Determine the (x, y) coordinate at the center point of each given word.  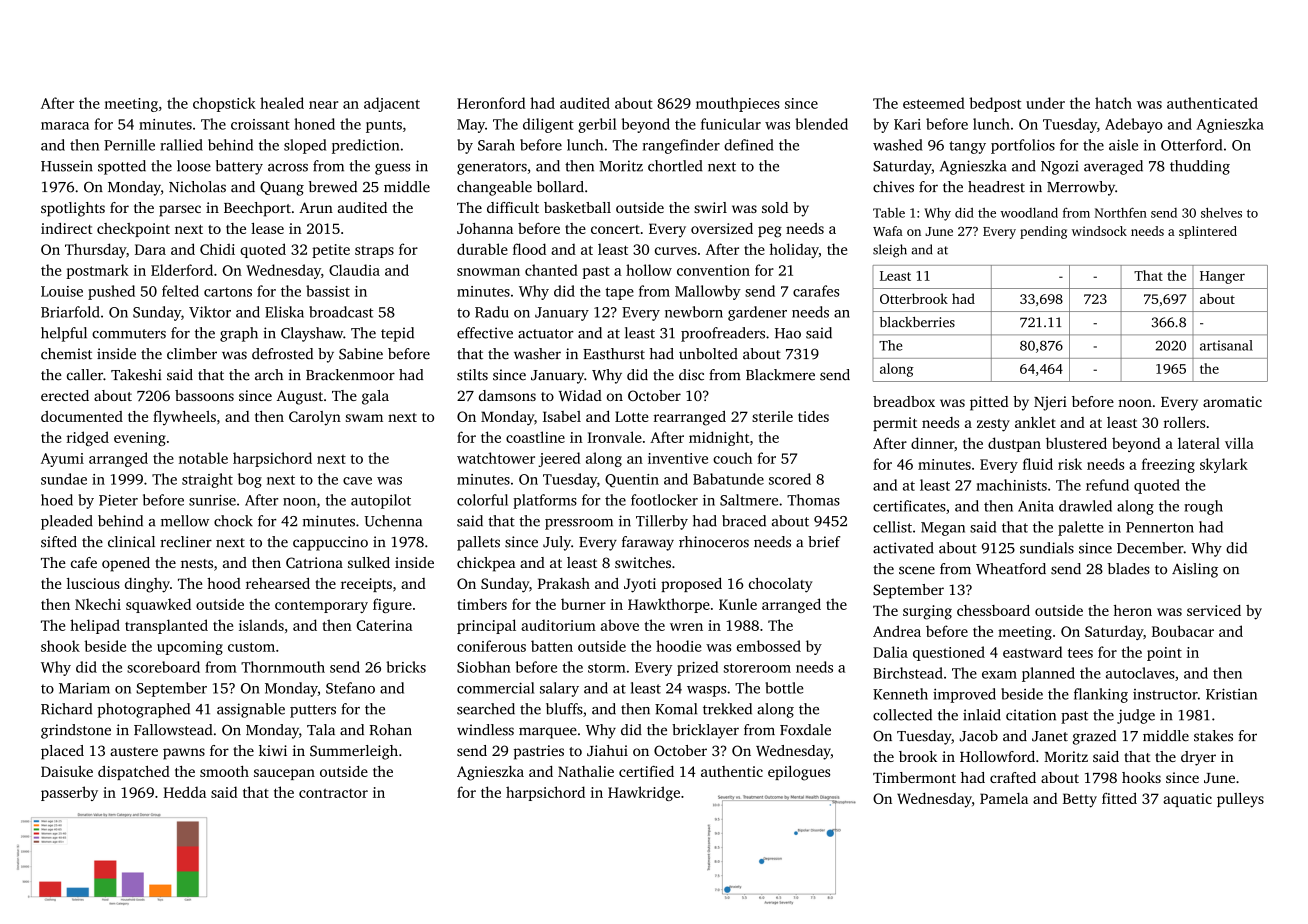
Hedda (184, 792)
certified (646, 771)
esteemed (934, 103)
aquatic (1187, 800)
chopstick (224, 104)
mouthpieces (738, 104)
